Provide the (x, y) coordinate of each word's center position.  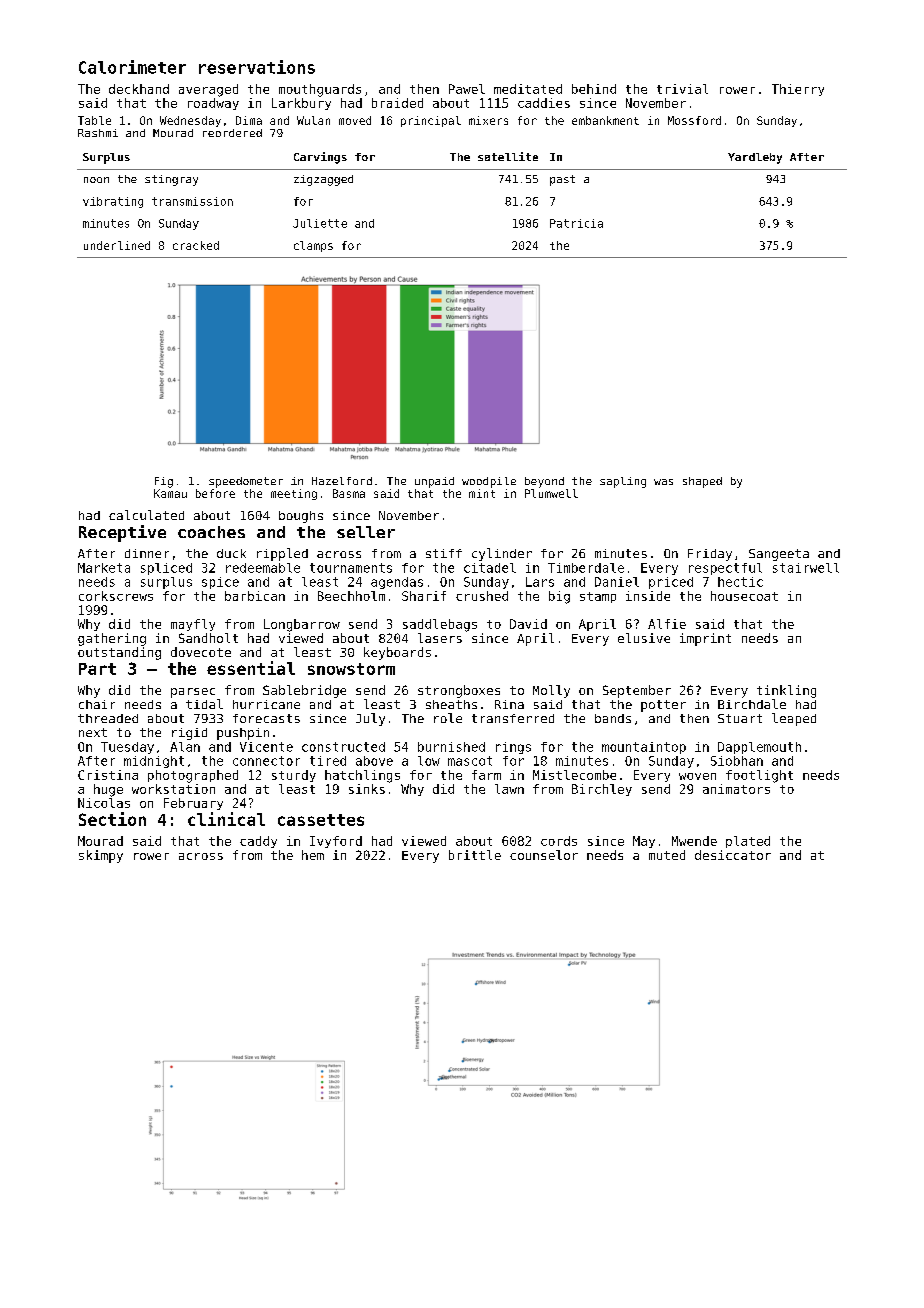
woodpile (489, 482)
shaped (702, 482)
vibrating (113, 202)
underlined (117, 245)
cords (559, 841)
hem (313, 855)
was (663, 482)
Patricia (576, 223)
